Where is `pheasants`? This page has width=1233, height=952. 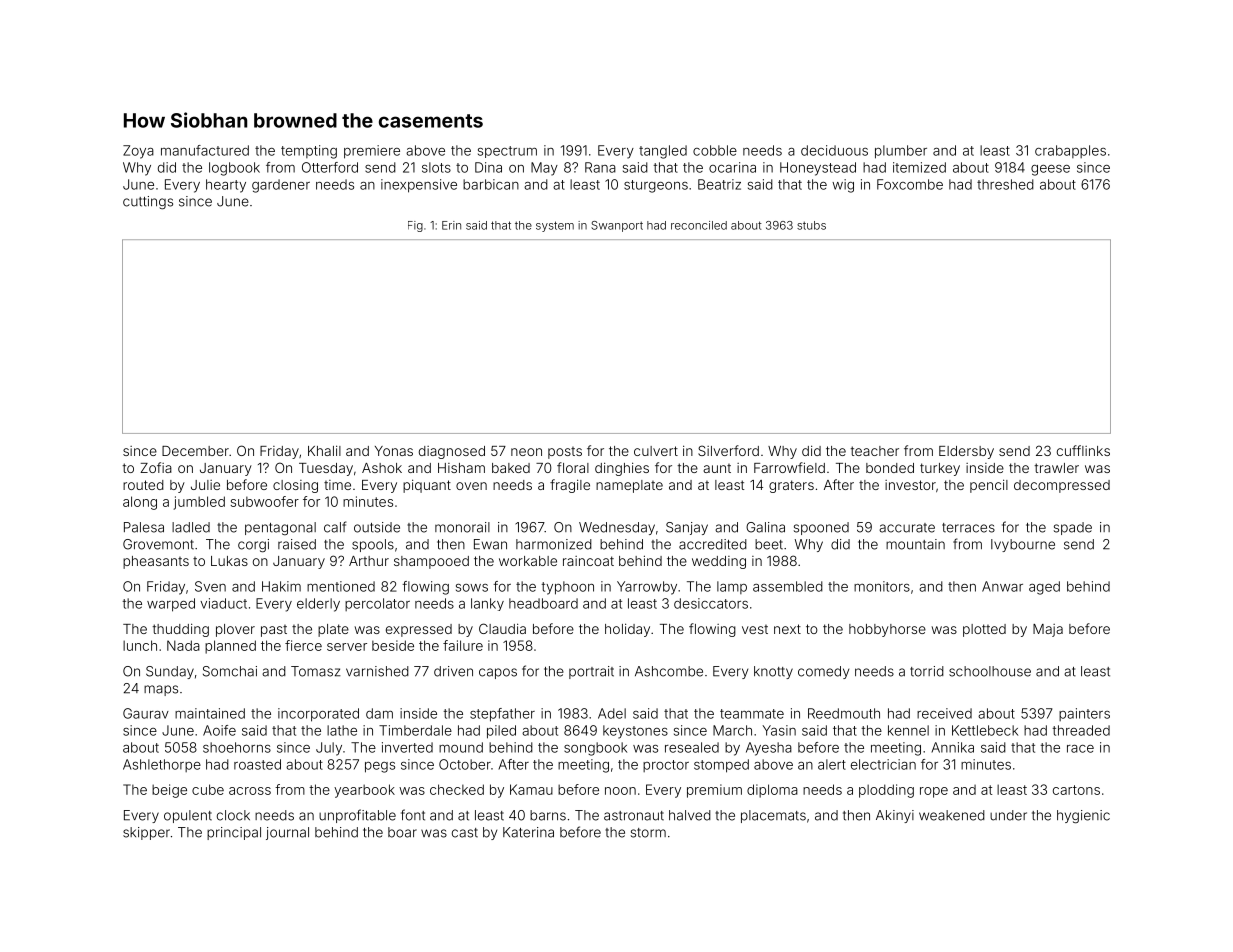
pheasants is located at coordinates (156, 562).
